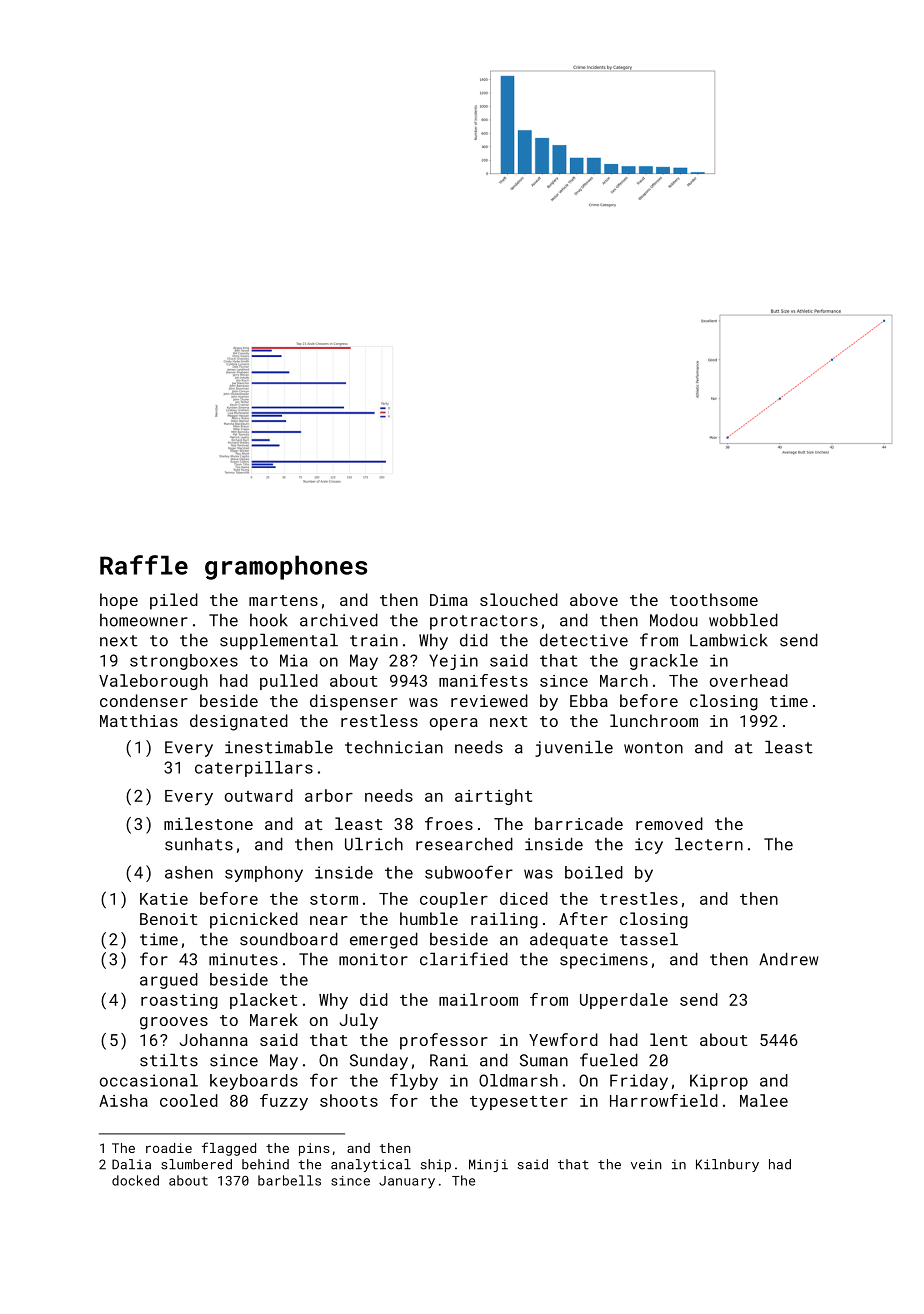 The height and width of the page is (1314, 924). I want to click on piled, so click(174, 601).
